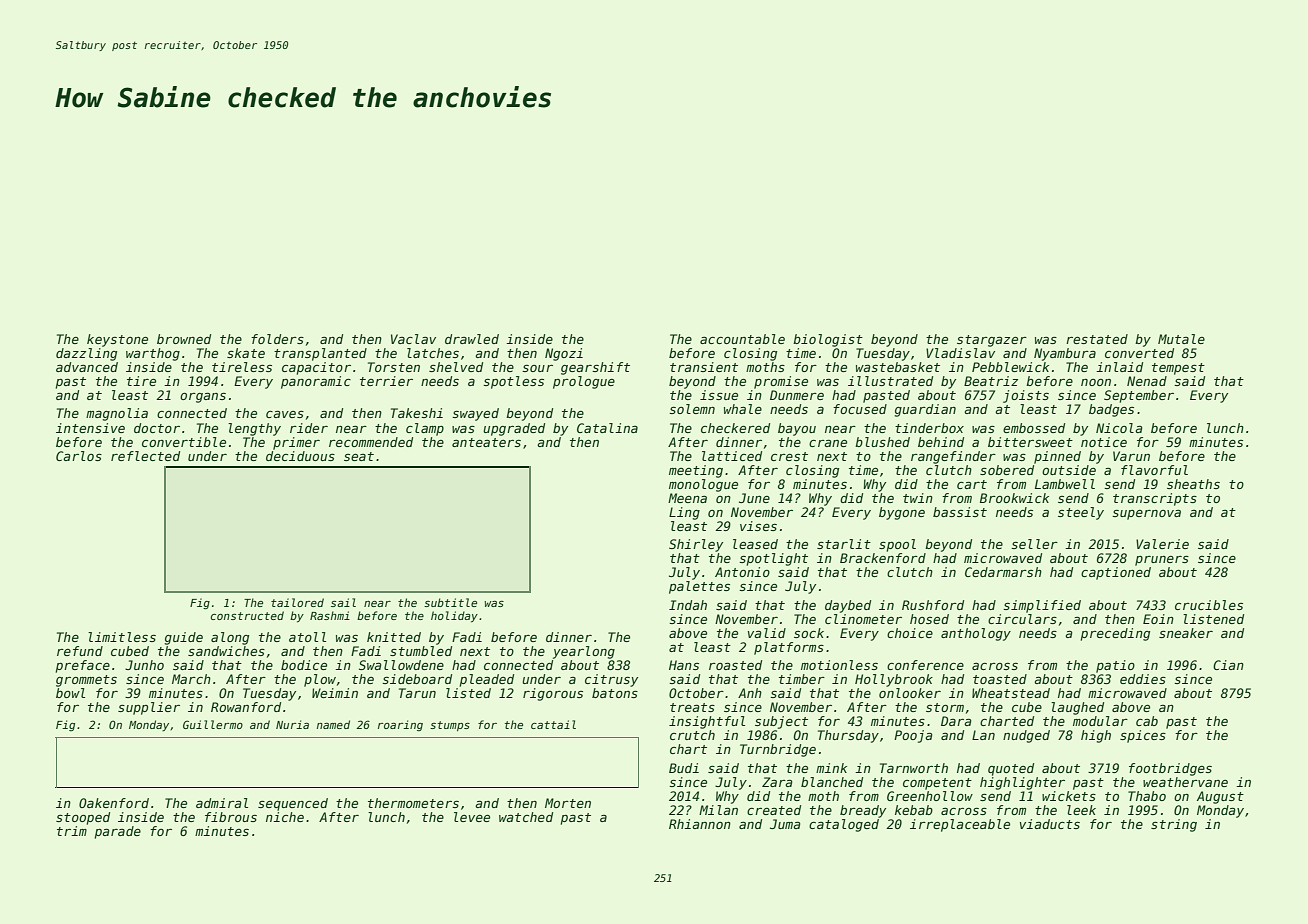 Image resolution: width=1308 pixels, height=924 pixels. Describe the element at coordinates (413, 803) in the screenshot. I see `thermometers` at that location.
